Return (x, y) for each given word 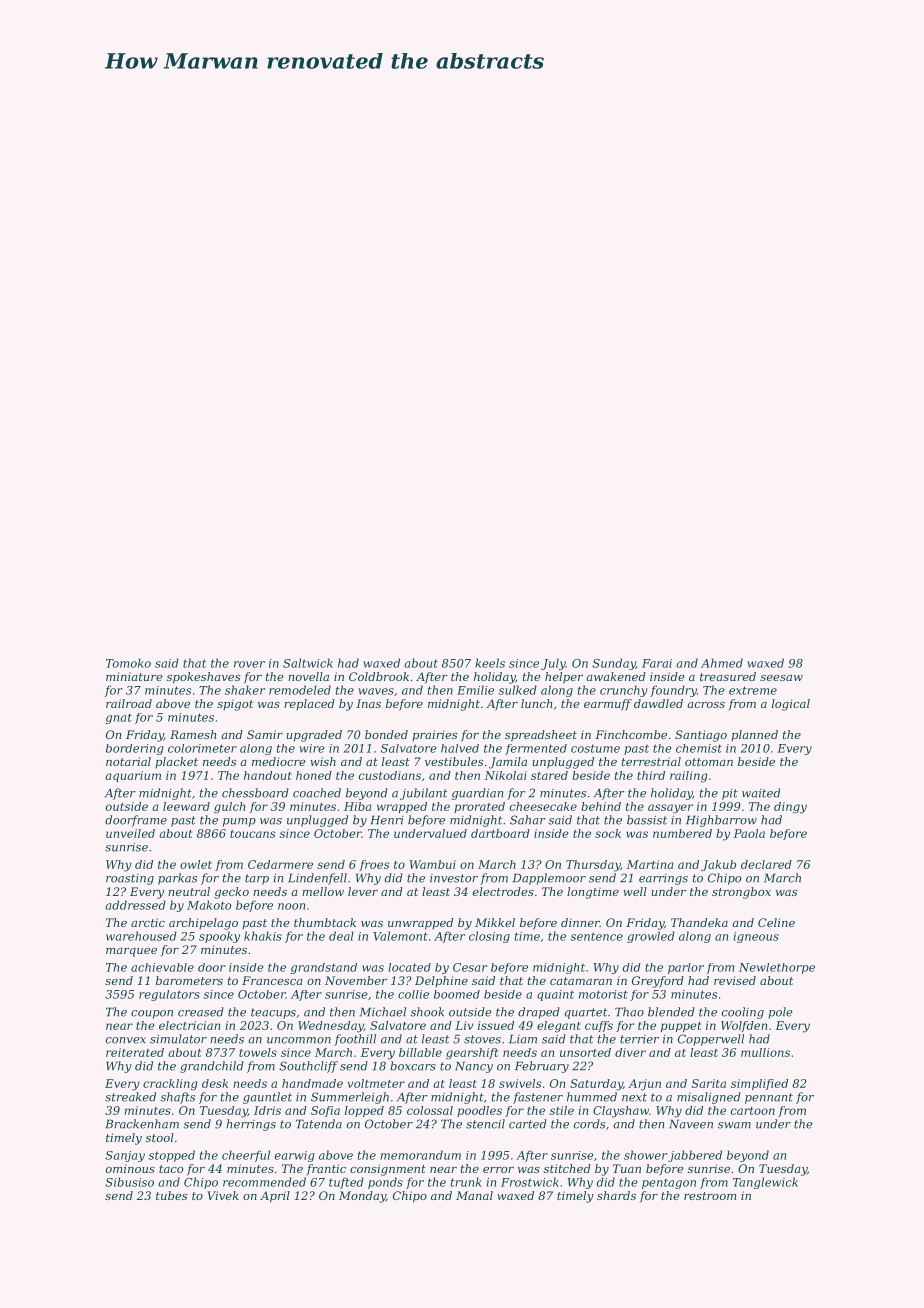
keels (490, 663)
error (498, 1170)
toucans (252, 834)
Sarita (708, 1083)
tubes (171, 1195)
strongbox (741, 893)
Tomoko (128, 663)
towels (258, 1052)
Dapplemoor (549, 879)
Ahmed (722, 663)
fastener (538, 1098)
